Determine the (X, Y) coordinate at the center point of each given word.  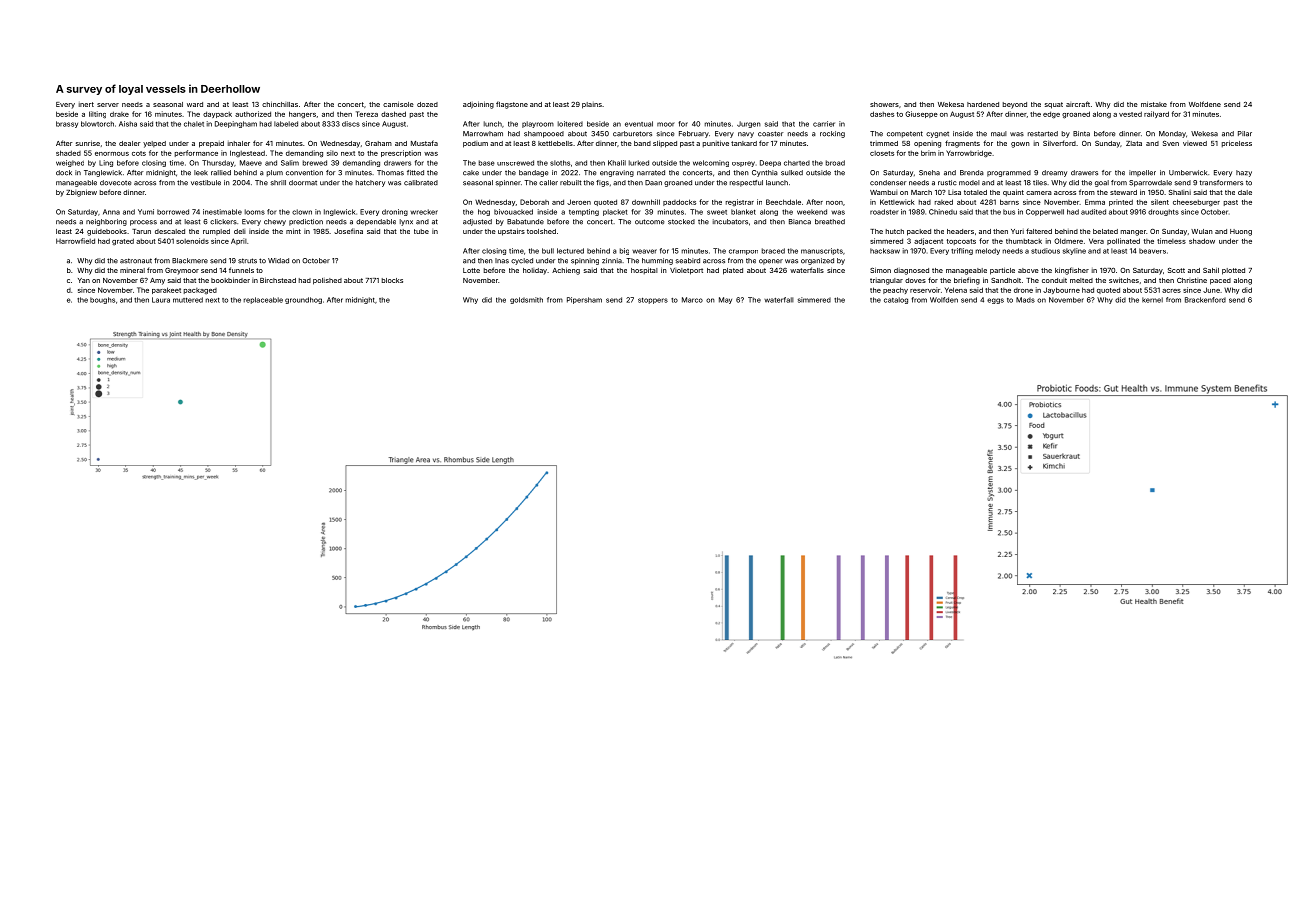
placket (615, 212)
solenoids (192, 241)
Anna (111, 212)
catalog (896, 300)
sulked (792, 173)
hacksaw (885, 251)
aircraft (1078, 104)
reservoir (925, 290)
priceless (1237, 143)
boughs (102, 300)
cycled (522, 261)
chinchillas (280, 104)
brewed (315, 163)
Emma (1095, 202)
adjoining (478, 105)
